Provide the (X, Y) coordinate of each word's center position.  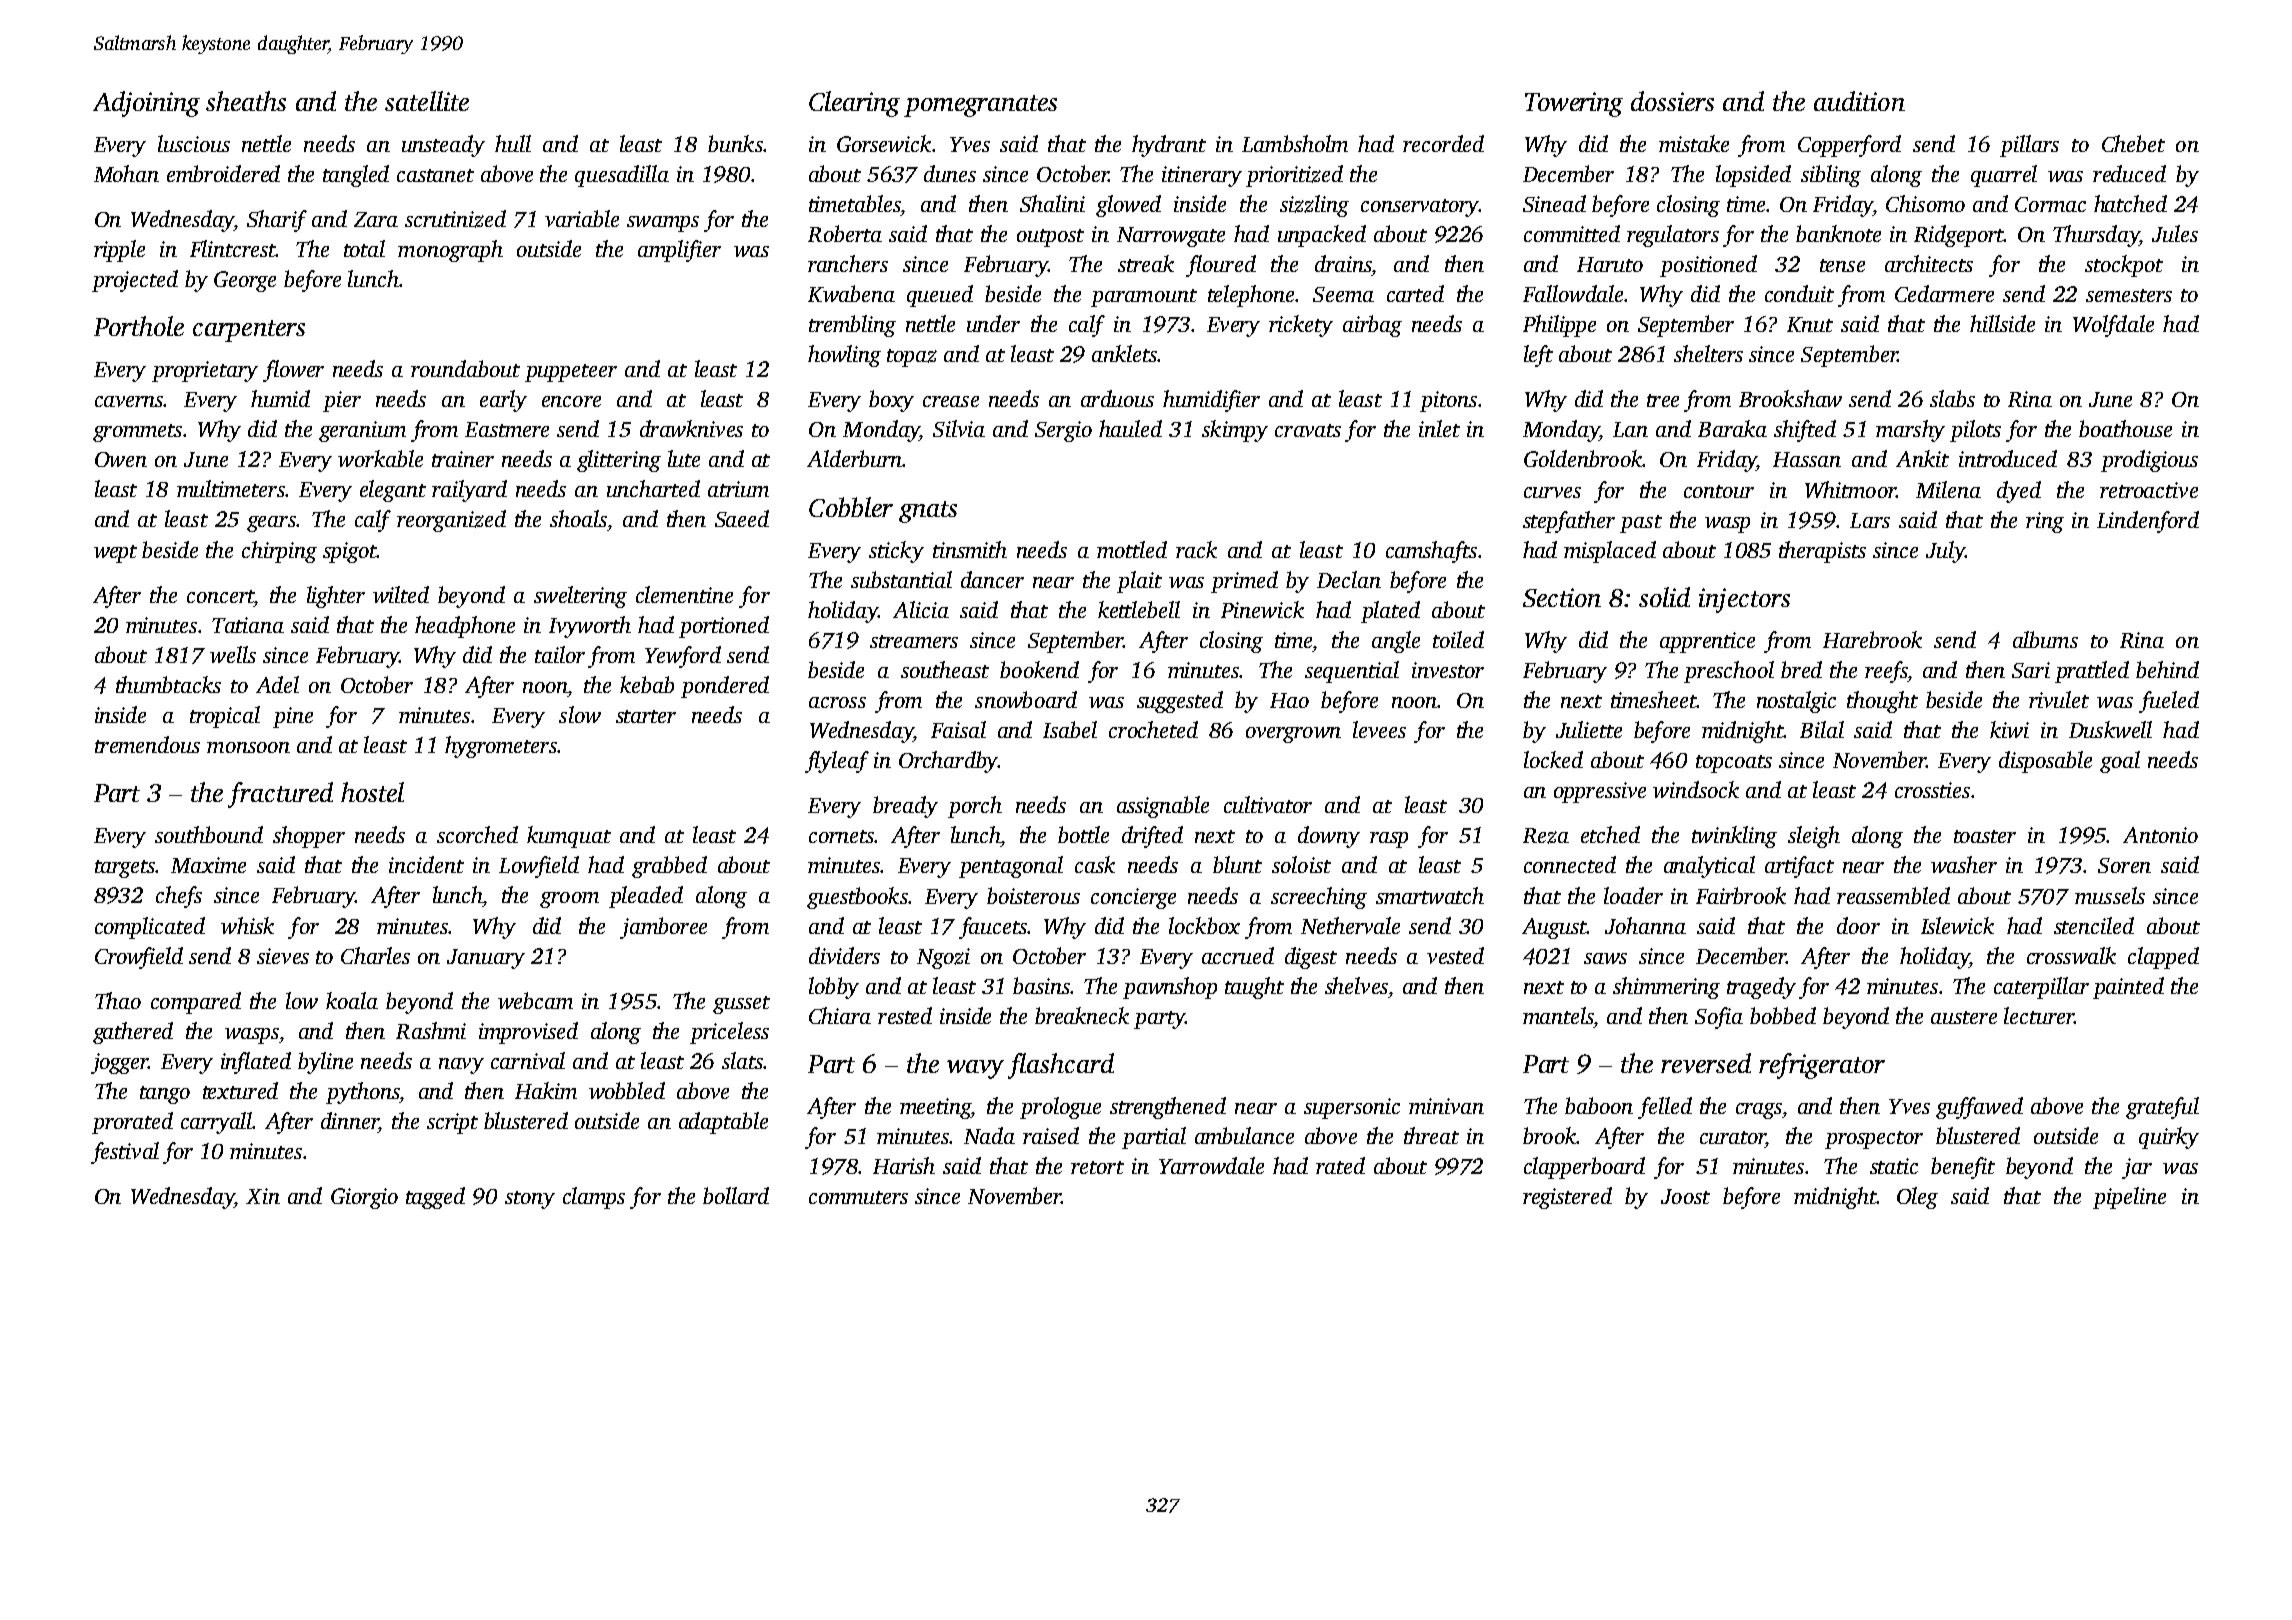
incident (426, 864)
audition (1859, 101)
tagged (435, 1198)
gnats (928, 512)
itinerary (1202, 176)
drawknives (691, 428)
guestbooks (857, 898)
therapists (1822, 552)
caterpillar (2041, 988)
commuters (858, 1197)
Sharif (277, 221)
